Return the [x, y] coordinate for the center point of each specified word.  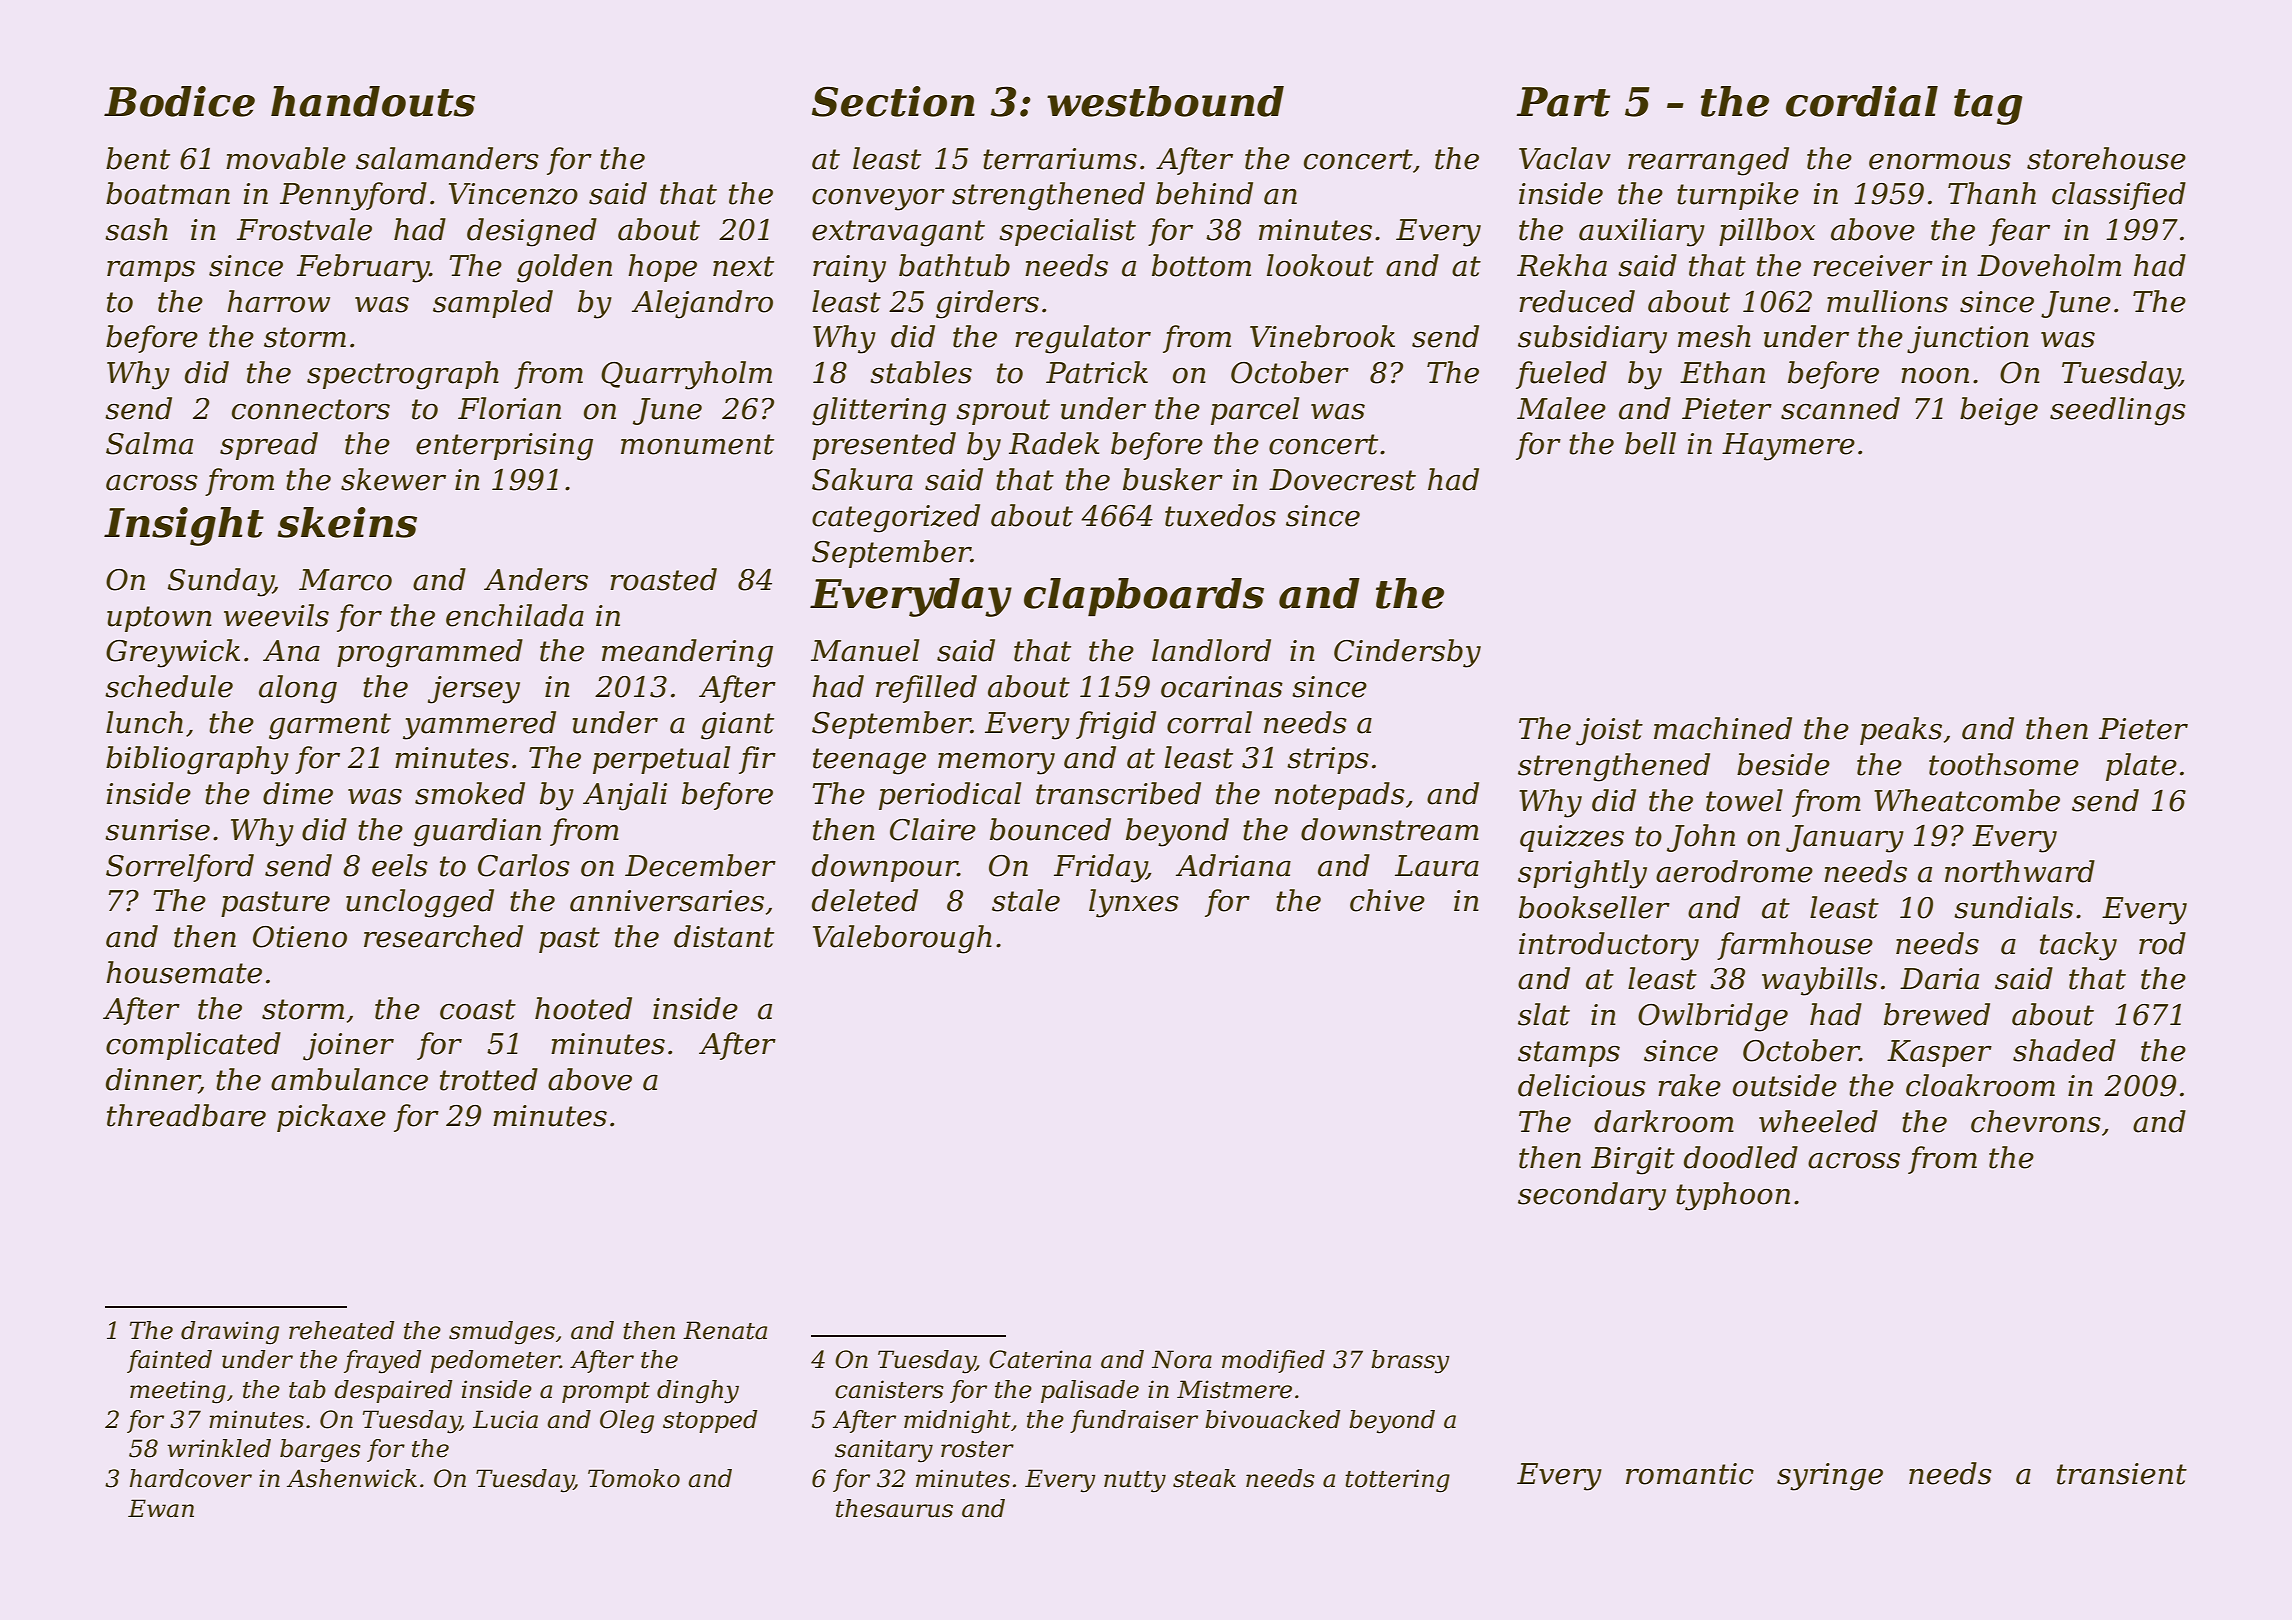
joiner [348, 1047]
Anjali [625, 796]
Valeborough [902, 939]
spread [269, 446]
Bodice [179, 101]
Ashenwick [352, 1478]
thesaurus [894, 1508]
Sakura [862, 479]
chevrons [2036, 1121]
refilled [926, 689]
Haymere [1788, 447]
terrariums [1060, 159]
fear [2019, 232]
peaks [1901, 731]
